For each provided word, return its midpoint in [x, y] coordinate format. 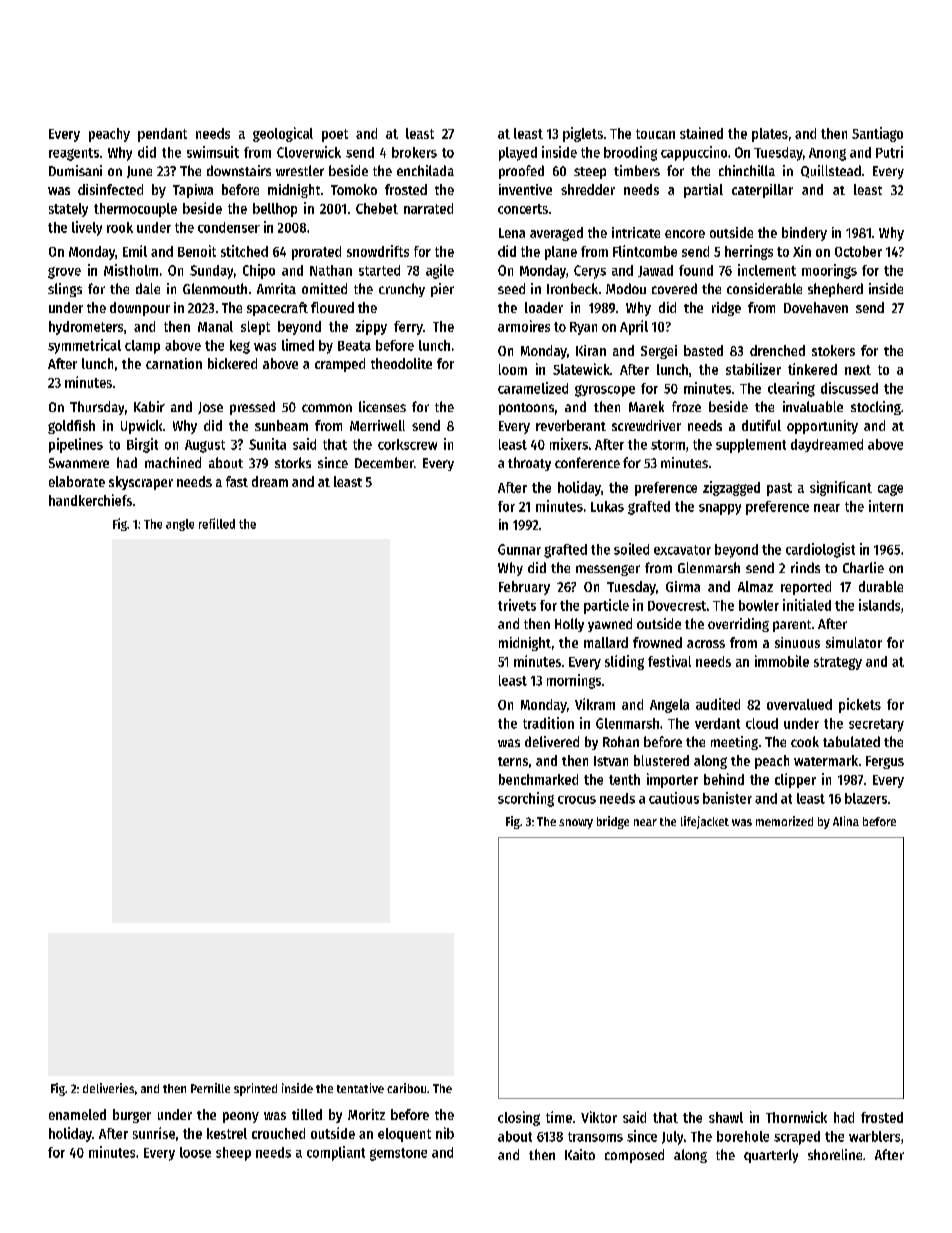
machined [173, 462]
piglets [583, 134]
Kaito [580, 1154]
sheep [233, 1154]
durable [881, 586]
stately [68, 210]
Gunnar [519, 549]
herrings [749, 252]
